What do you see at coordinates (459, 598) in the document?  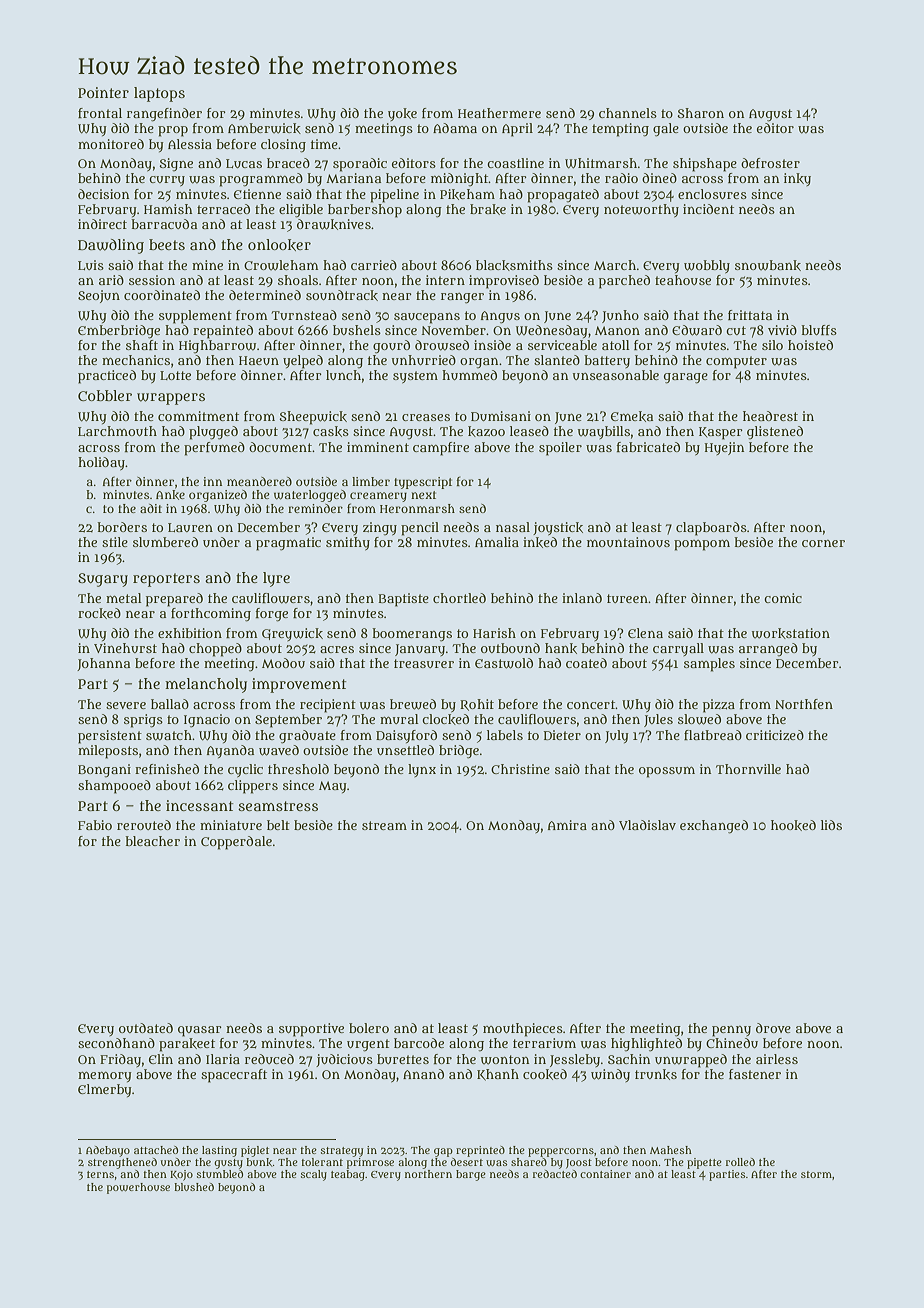 I see `chortled` at bounding box center [459, 598].
